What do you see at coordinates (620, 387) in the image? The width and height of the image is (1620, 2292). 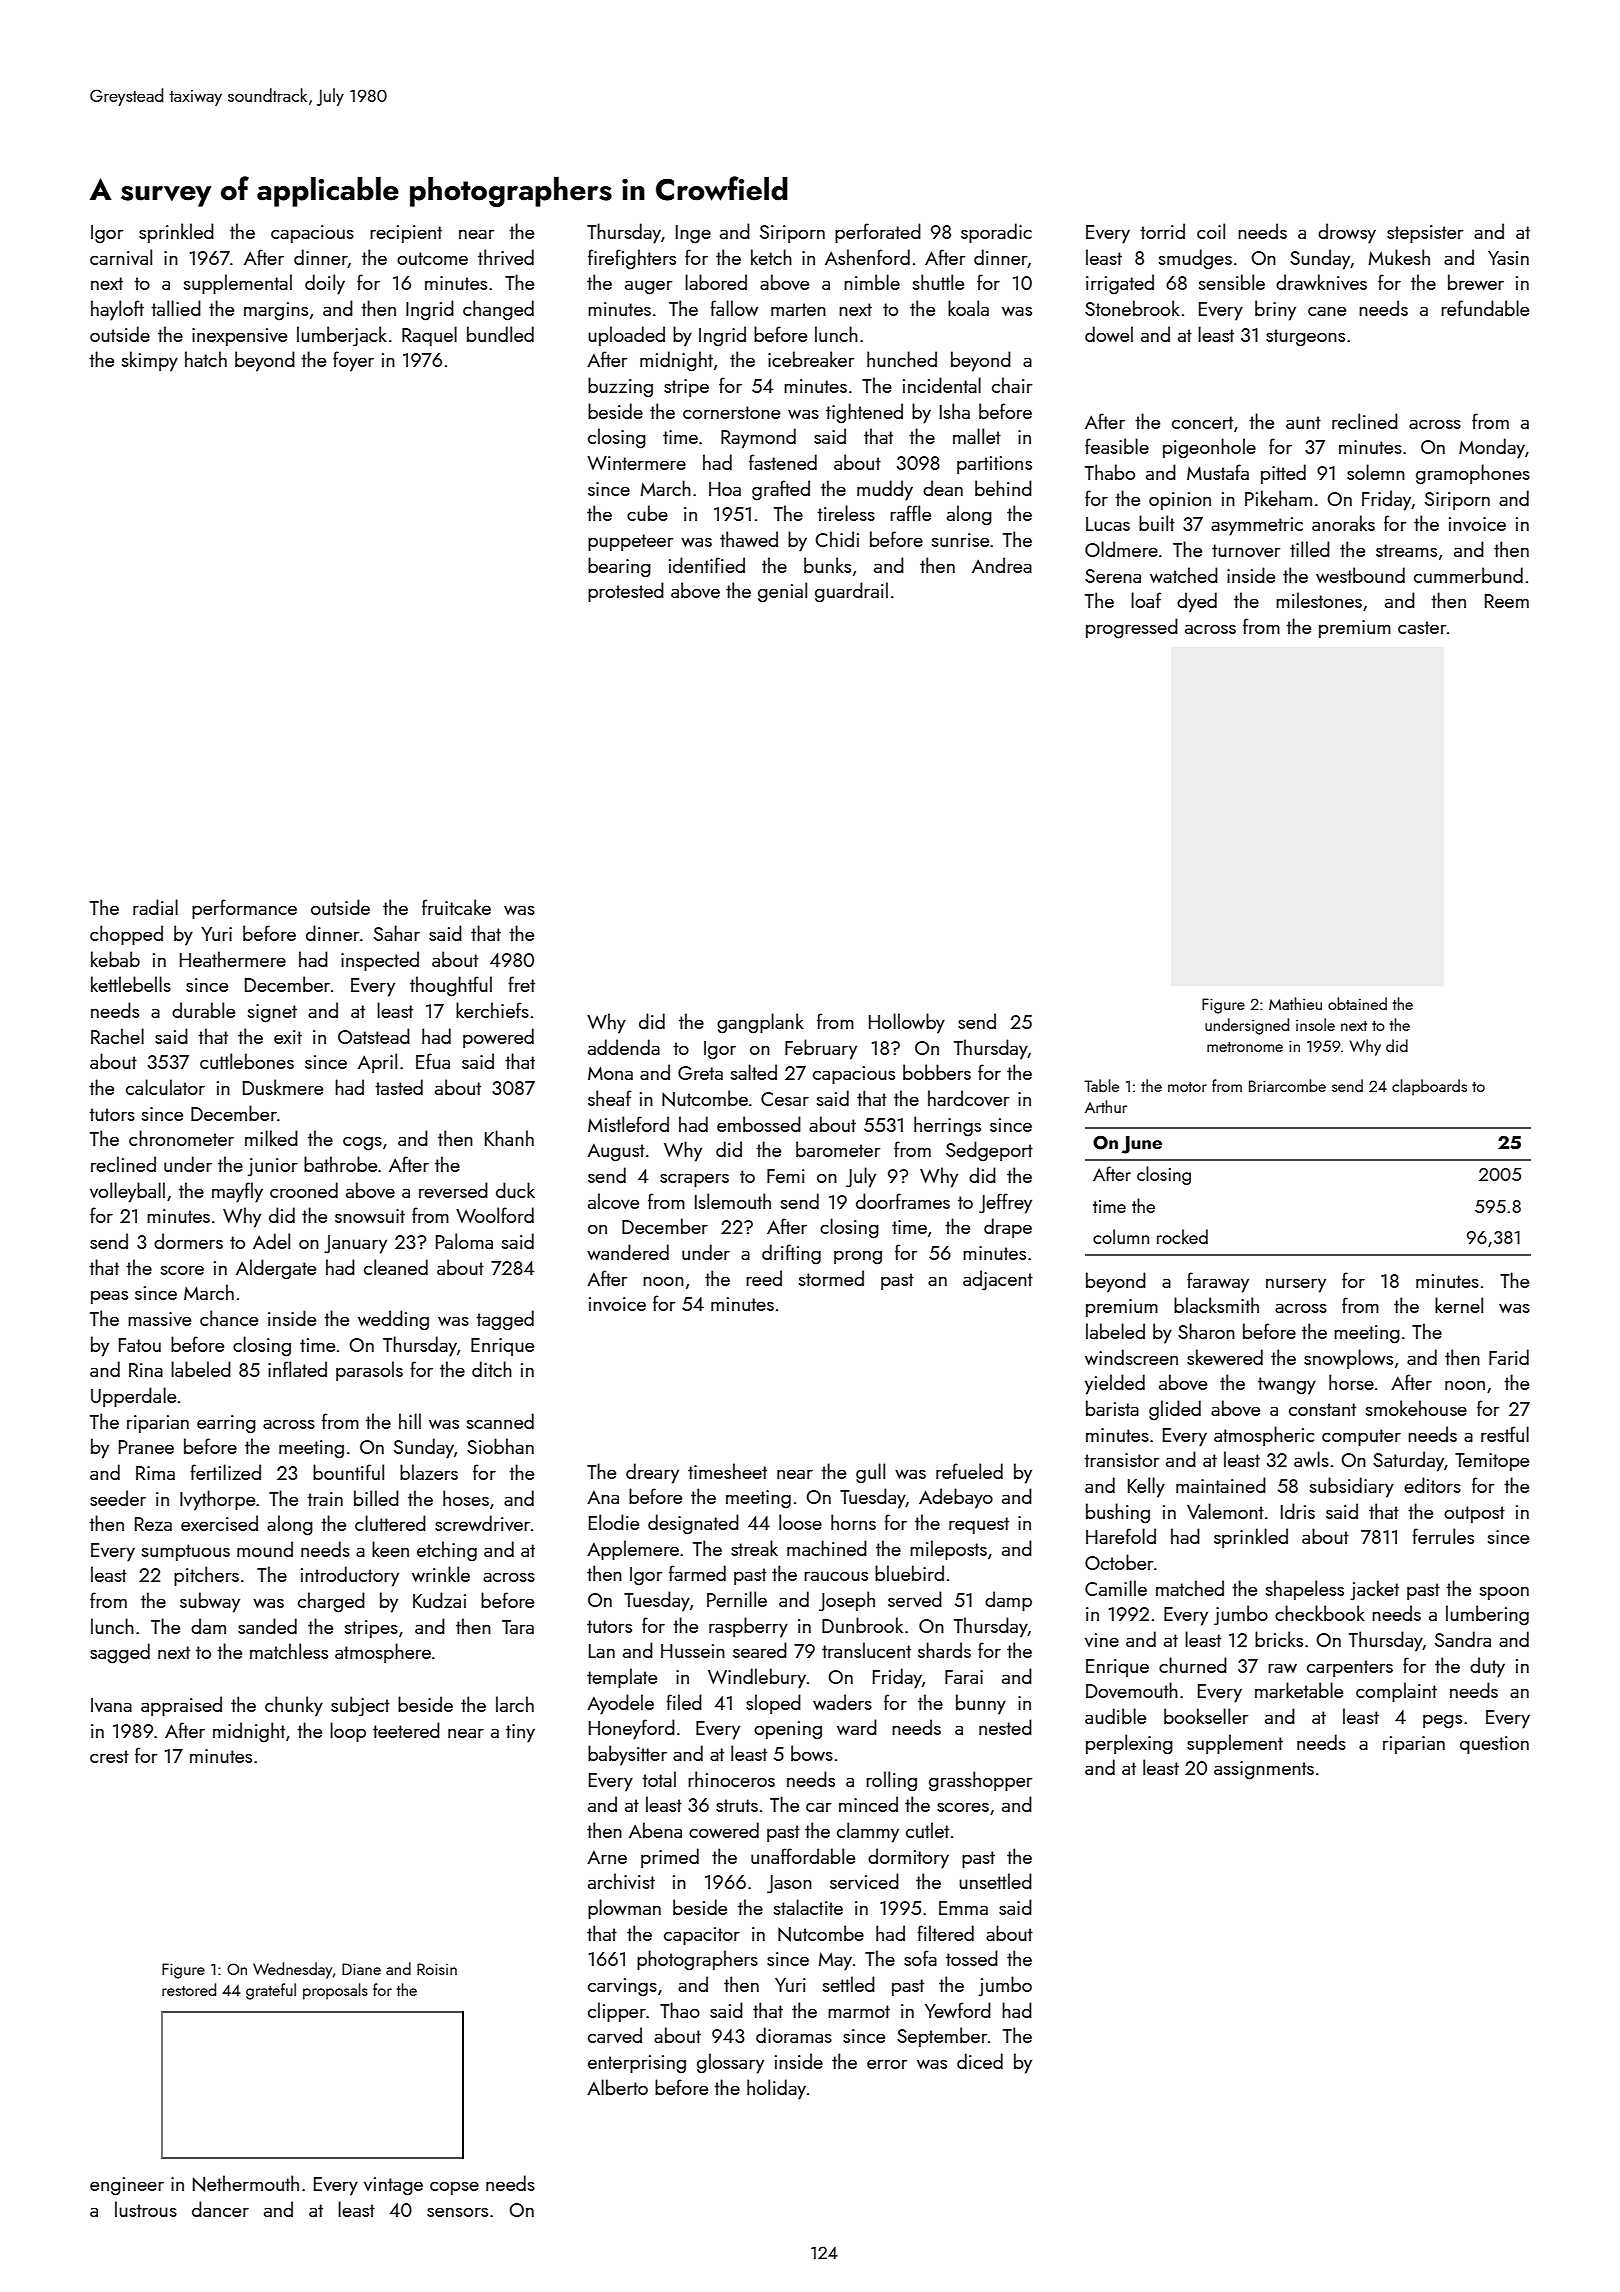 I see `buzzing` at bounding box center [620, 387].
